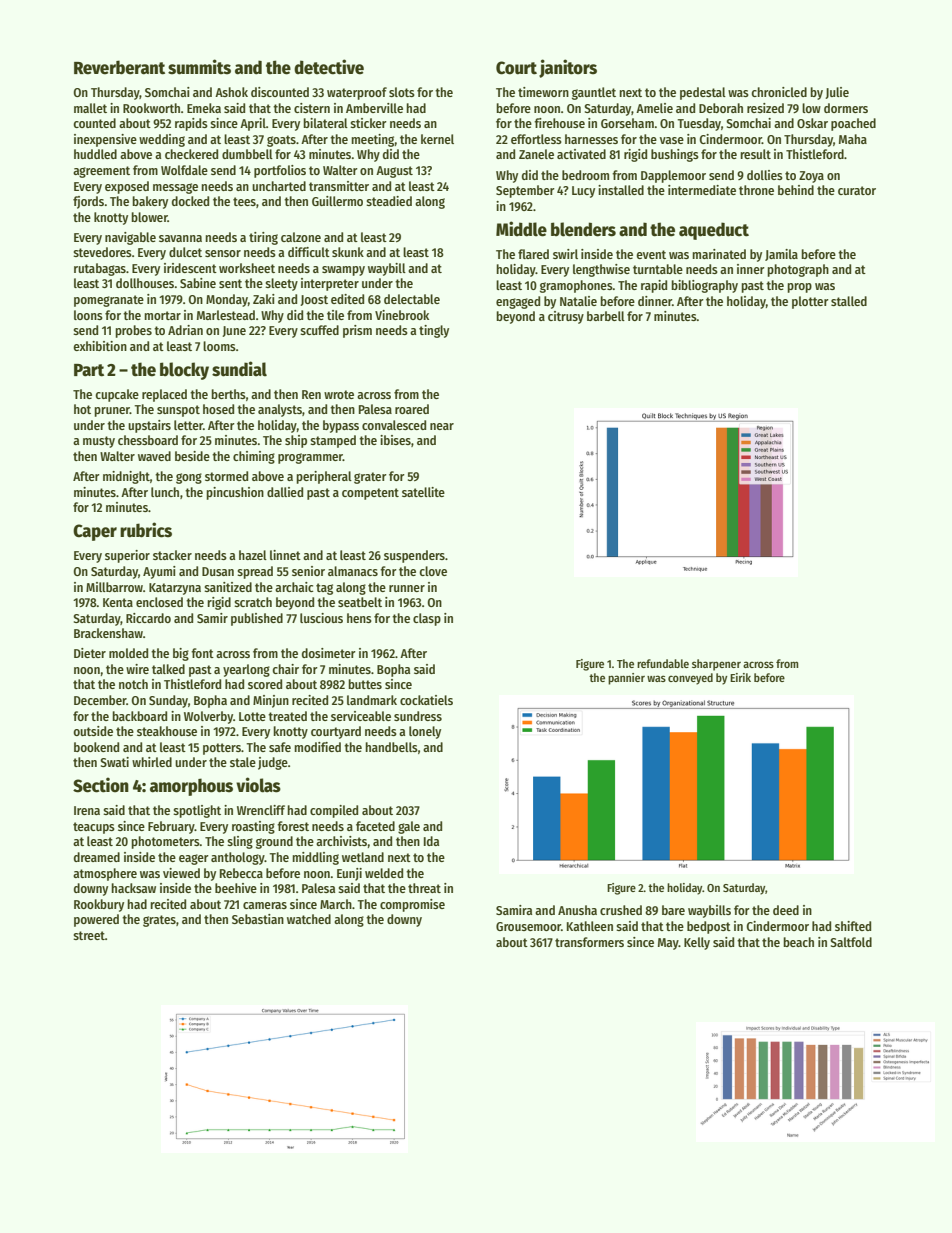 Image resolution: width=952 pixels, height=1233 pixels. I want to click on roared, so click(412, 409).
